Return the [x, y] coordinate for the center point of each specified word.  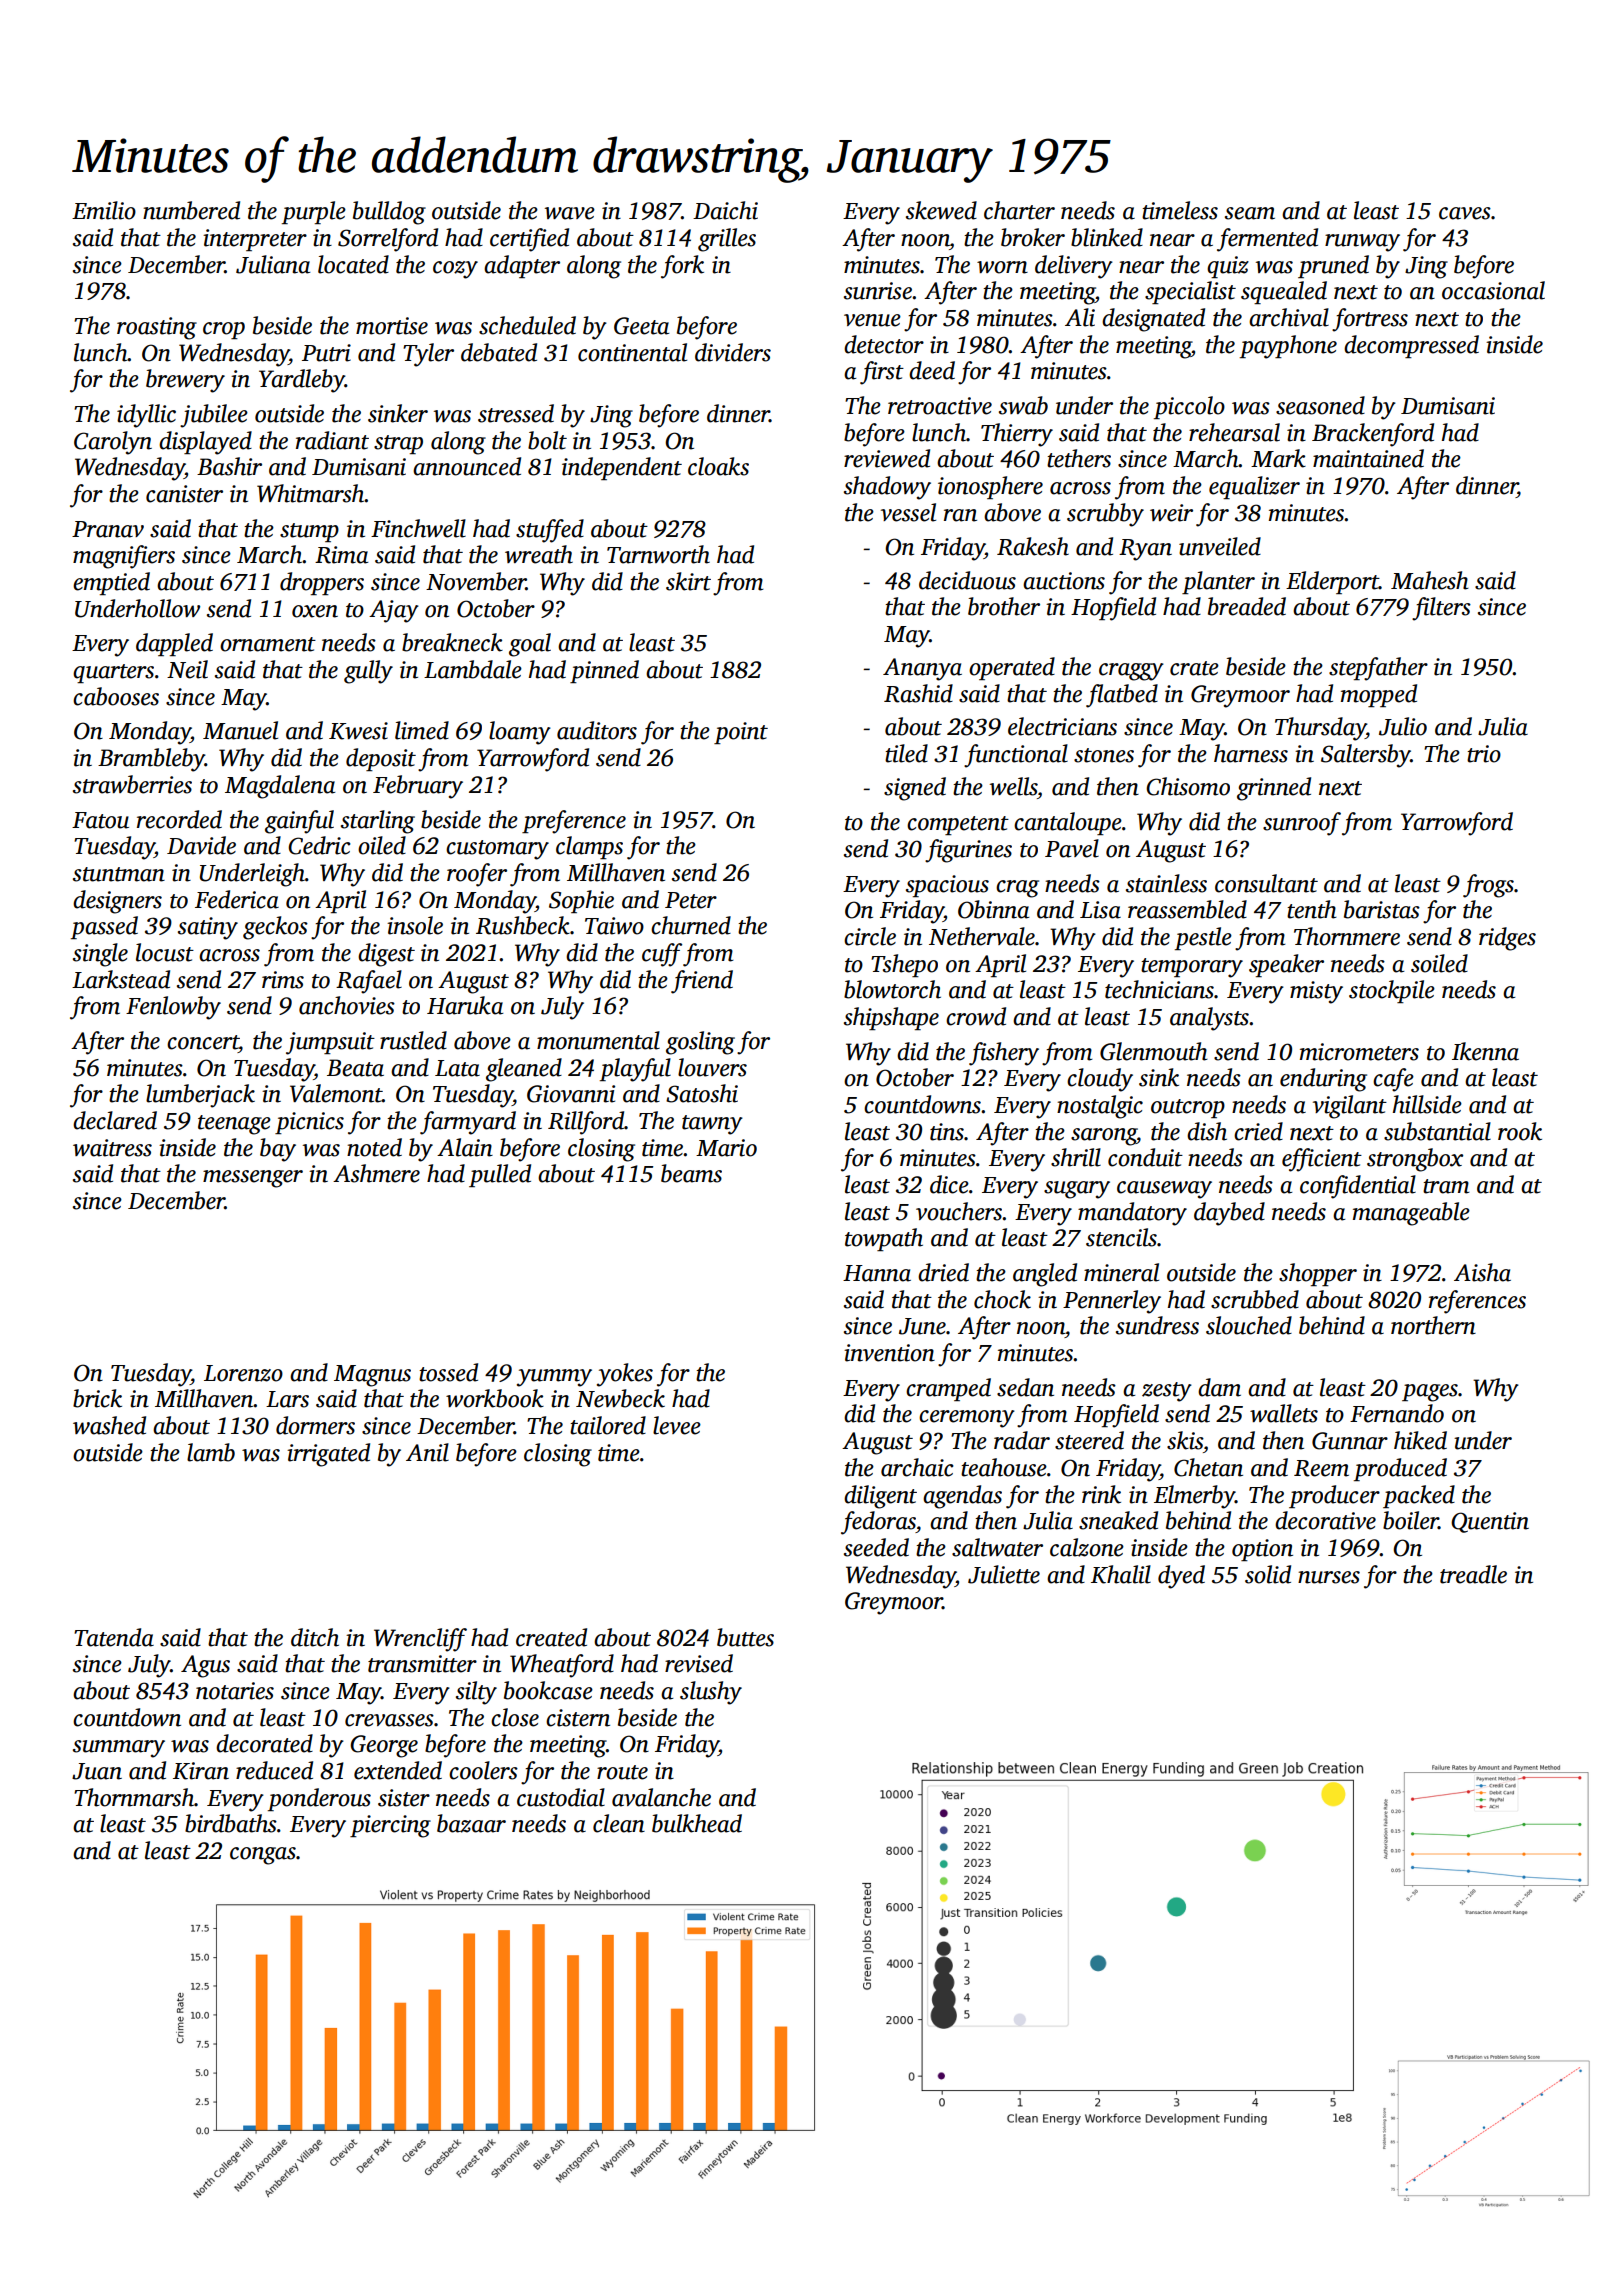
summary [119, 1749]
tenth [1312, 909]
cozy [455, 270]
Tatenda [114, 1637]
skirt [688, 581]
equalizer [1254, 487]
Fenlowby [173, 1008]
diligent [880, 1497]
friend [702, 982]
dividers [733, 352]
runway [1362, 243]
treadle [1473, 1574]
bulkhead [697, 1823]
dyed [1181, 1577]
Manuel [240, 730]
